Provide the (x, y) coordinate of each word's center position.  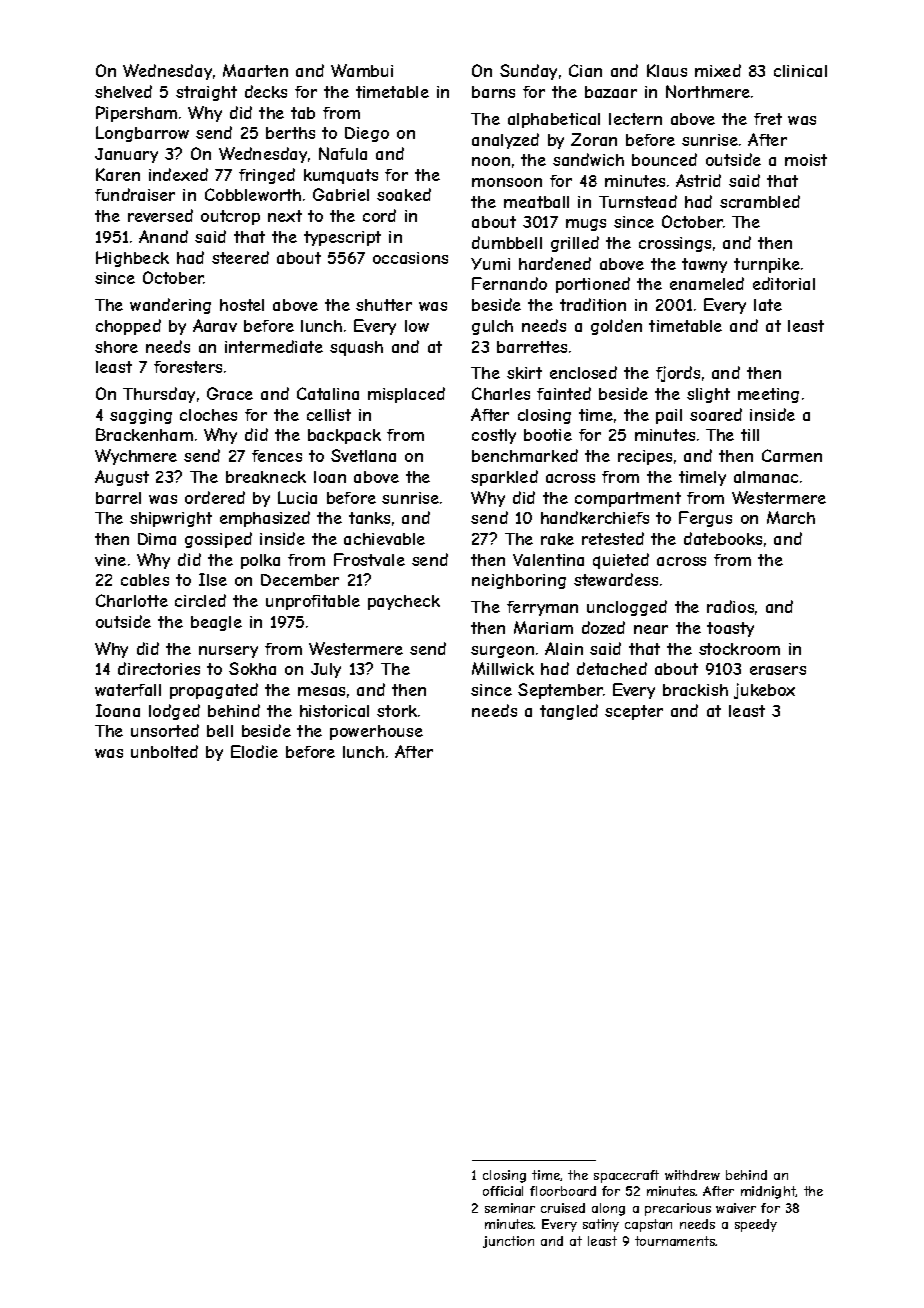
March (791, 517)
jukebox (764, 691)
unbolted (164, 751)
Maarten (255, 70)
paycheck (404, 602)
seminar (510, 1208)
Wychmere (136, 457)
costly (494, 436)
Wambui (362, 70)
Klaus (667, 70)
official (503, 1191)
